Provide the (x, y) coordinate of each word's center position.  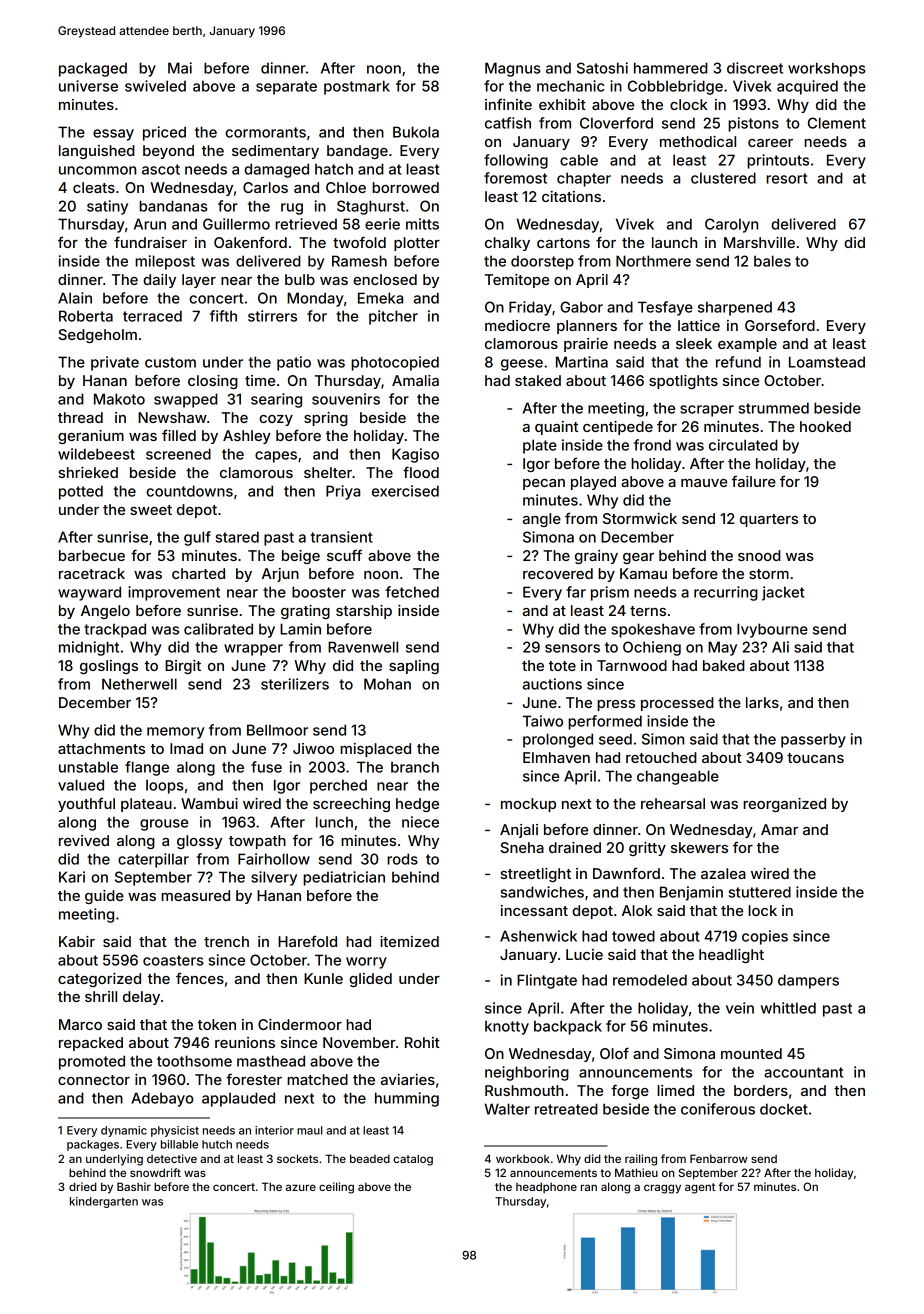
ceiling (336, 1188)
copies (765, 937)
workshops (827, 69)
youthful (86, 804)
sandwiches (542, 892)
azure (301, 1187)
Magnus (513, 69)
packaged (93, 69)
